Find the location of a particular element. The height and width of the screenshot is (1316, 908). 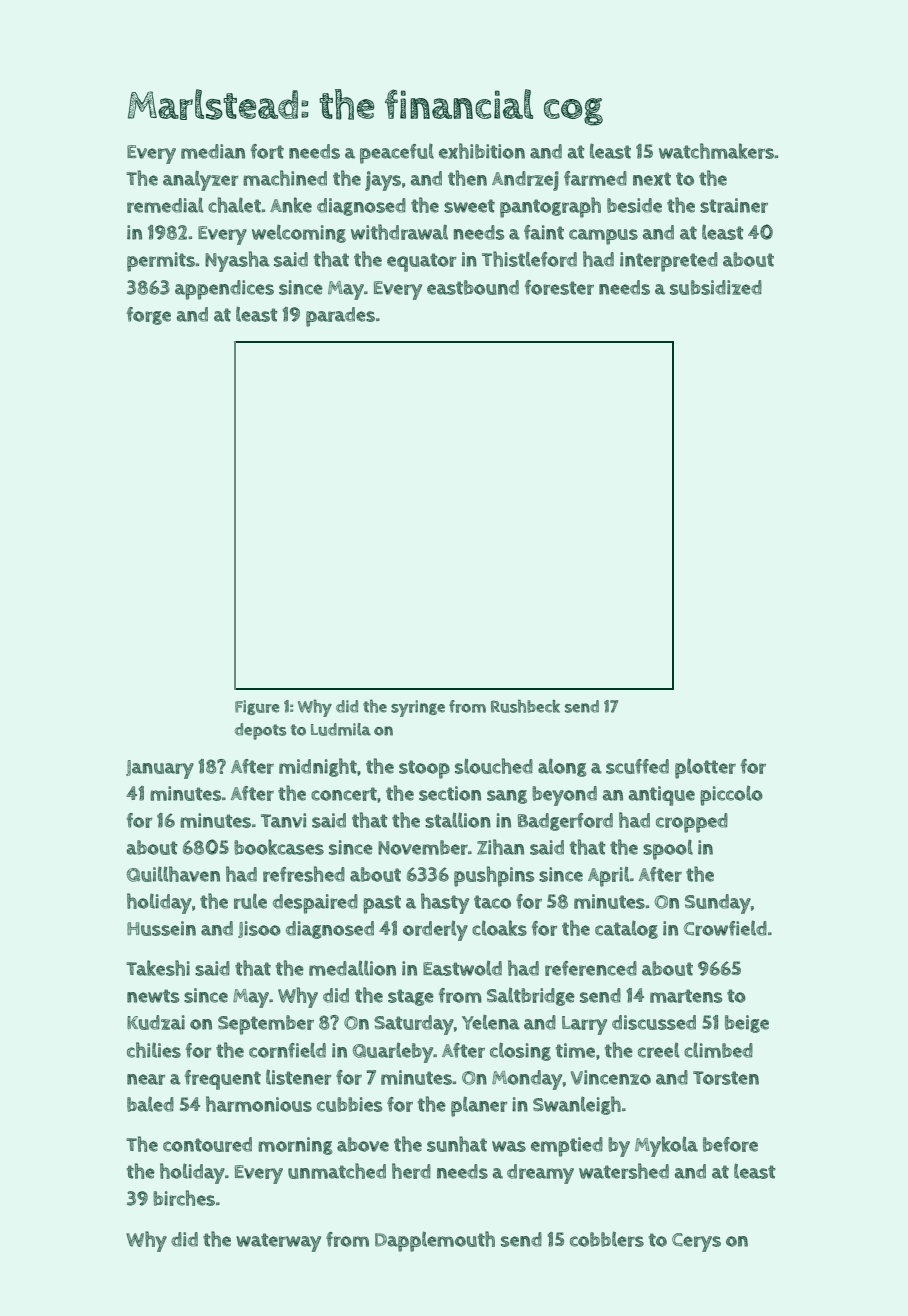

forge is located at coordinates (149, 316).
